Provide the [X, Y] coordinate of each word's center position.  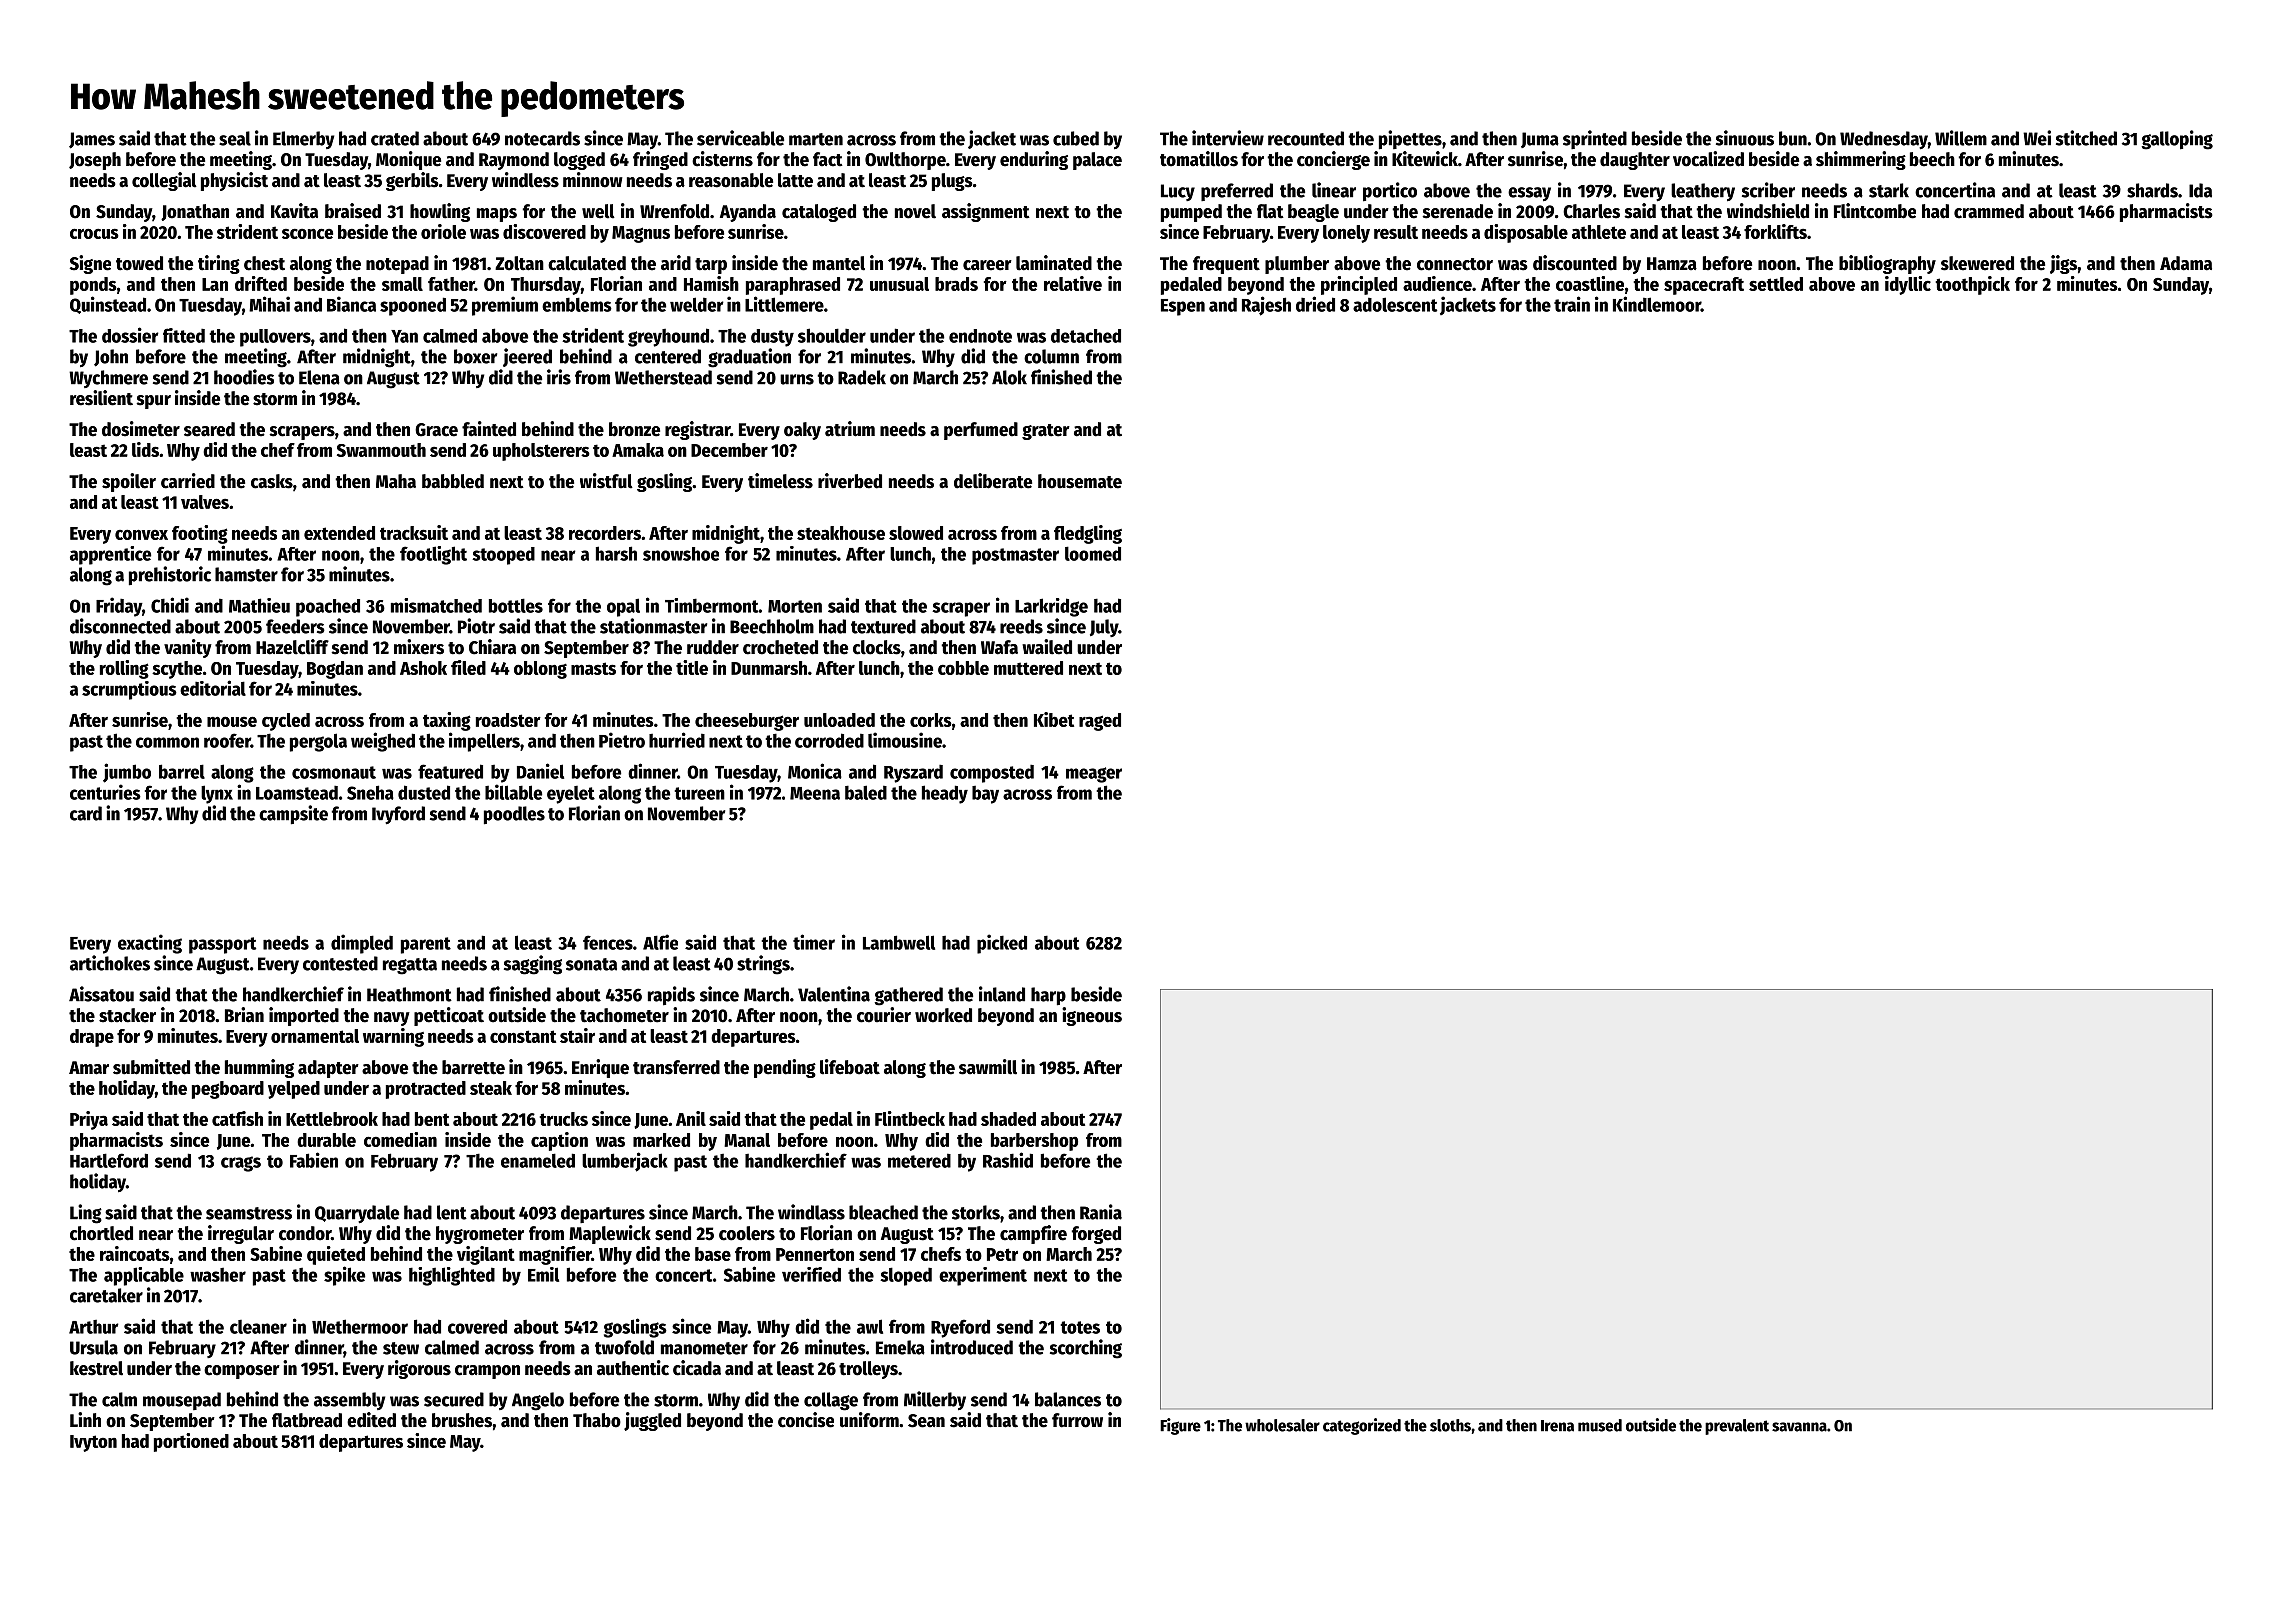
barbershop [1034, 1142]
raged [1100, 722]
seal [235, 138]
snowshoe [681, 554]
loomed [1093, 553]
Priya [89, 1120]
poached [328, 608]
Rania [1101, 1212]
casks [272, 481]
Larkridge [1051, 607]
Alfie [660, 942]
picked [1002, 944]
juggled [652, 1421]
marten [816, 139]
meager [1094, 775]
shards [2152, 190]
